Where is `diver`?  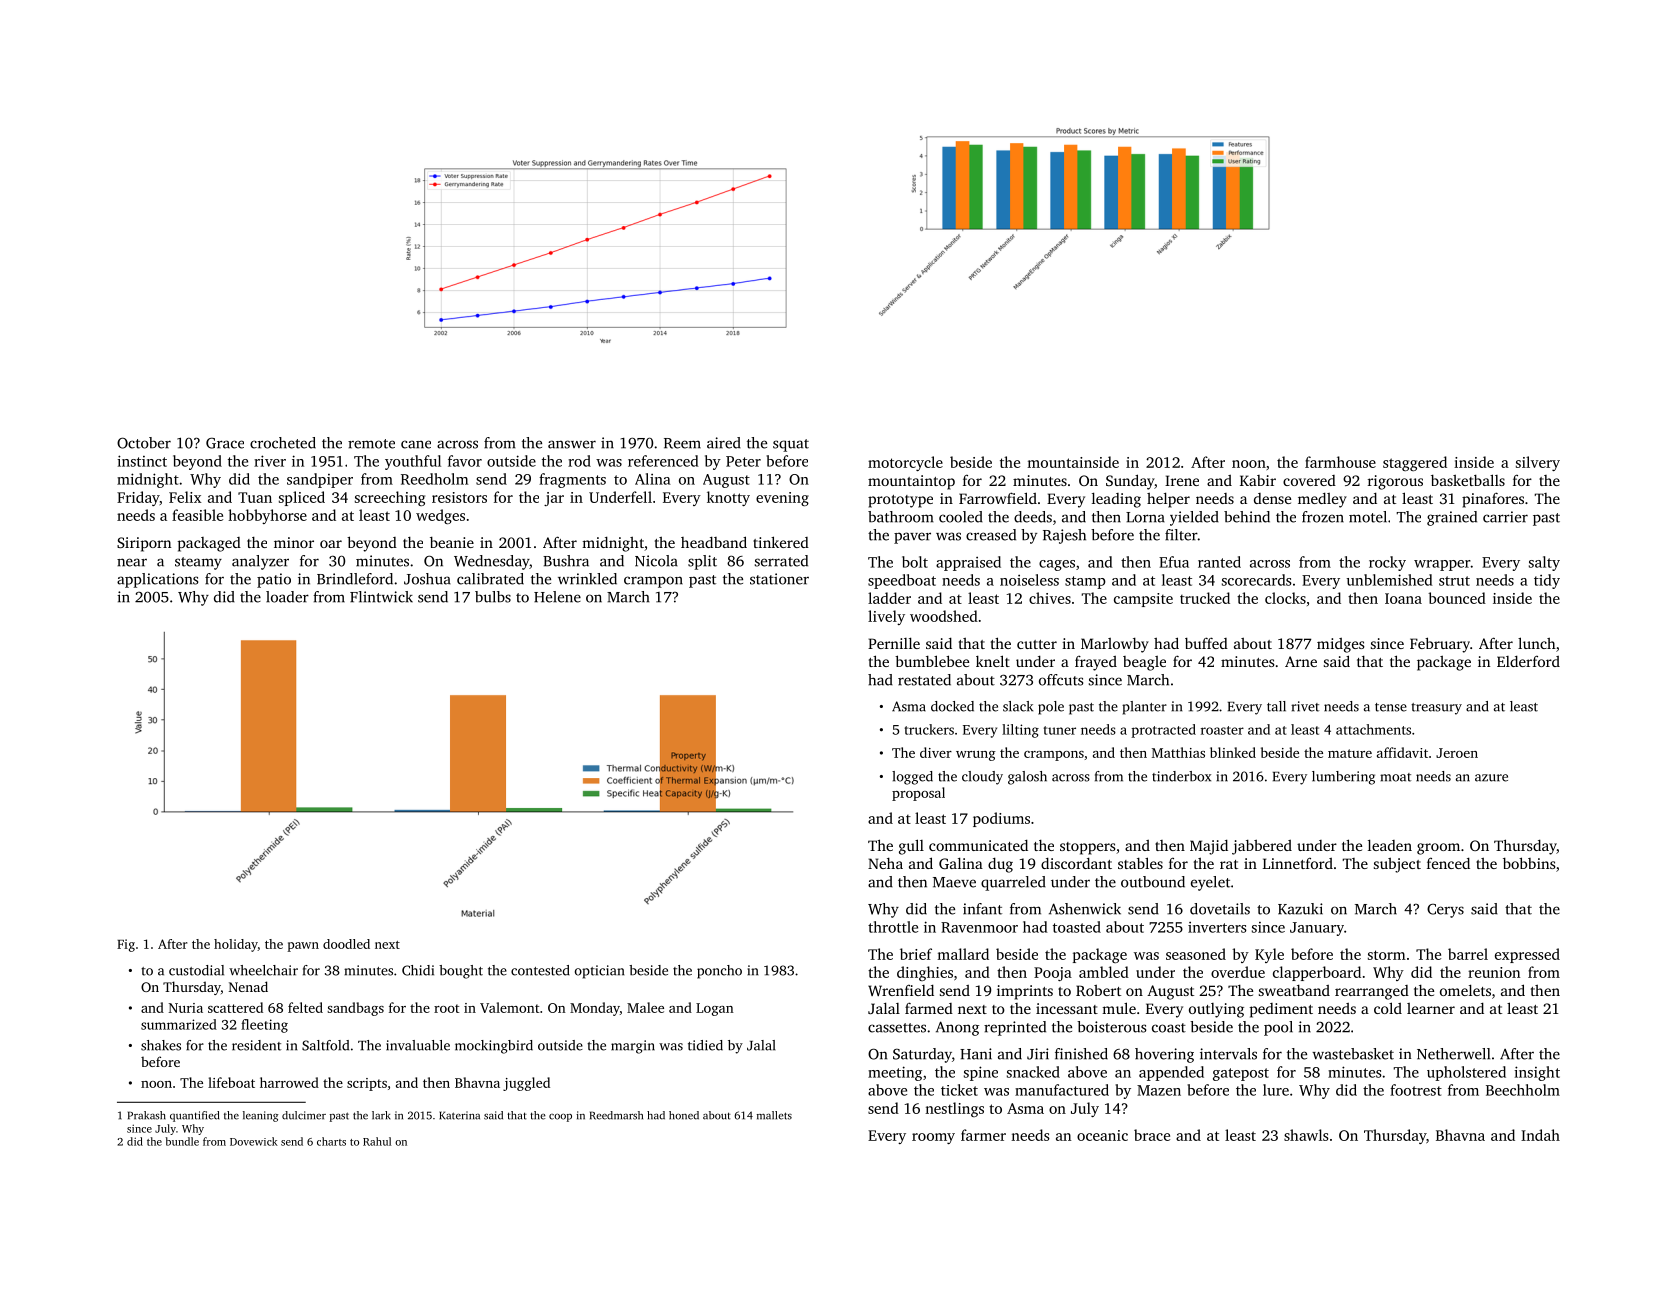
diver is located at coordinates (936, 752).
